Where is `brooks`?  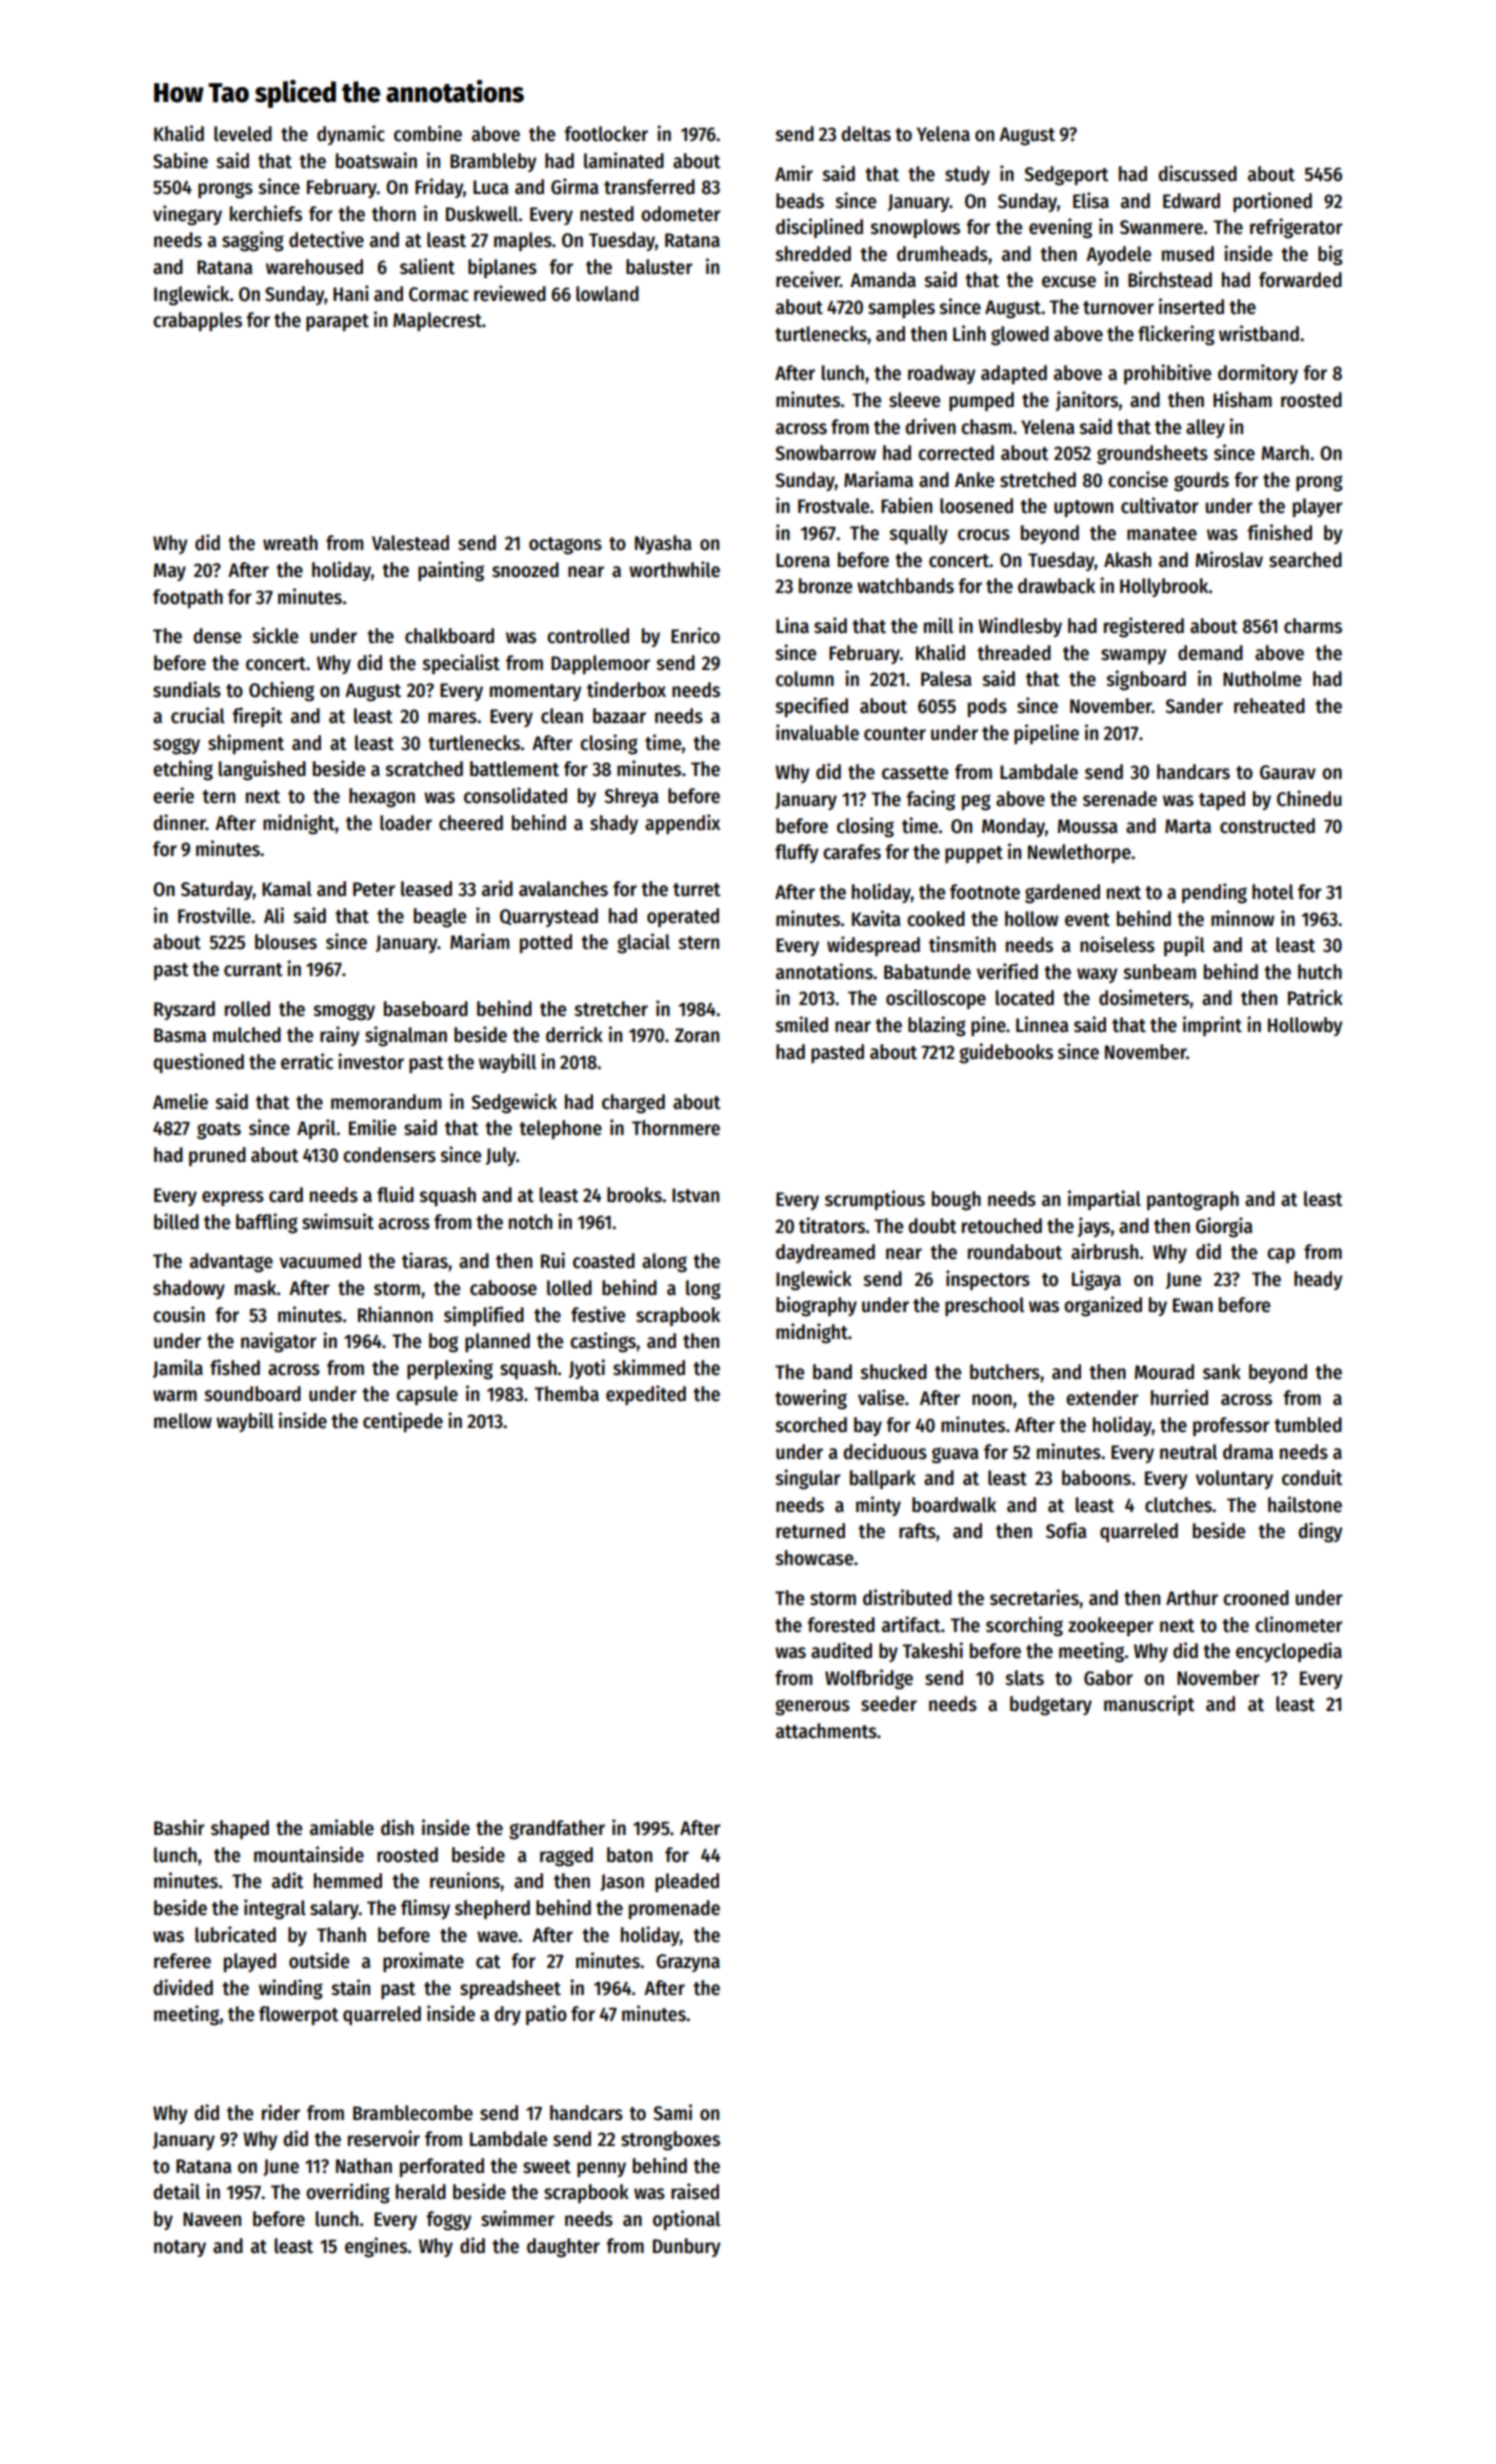 brooks is located at coordinates (634, 1195).
